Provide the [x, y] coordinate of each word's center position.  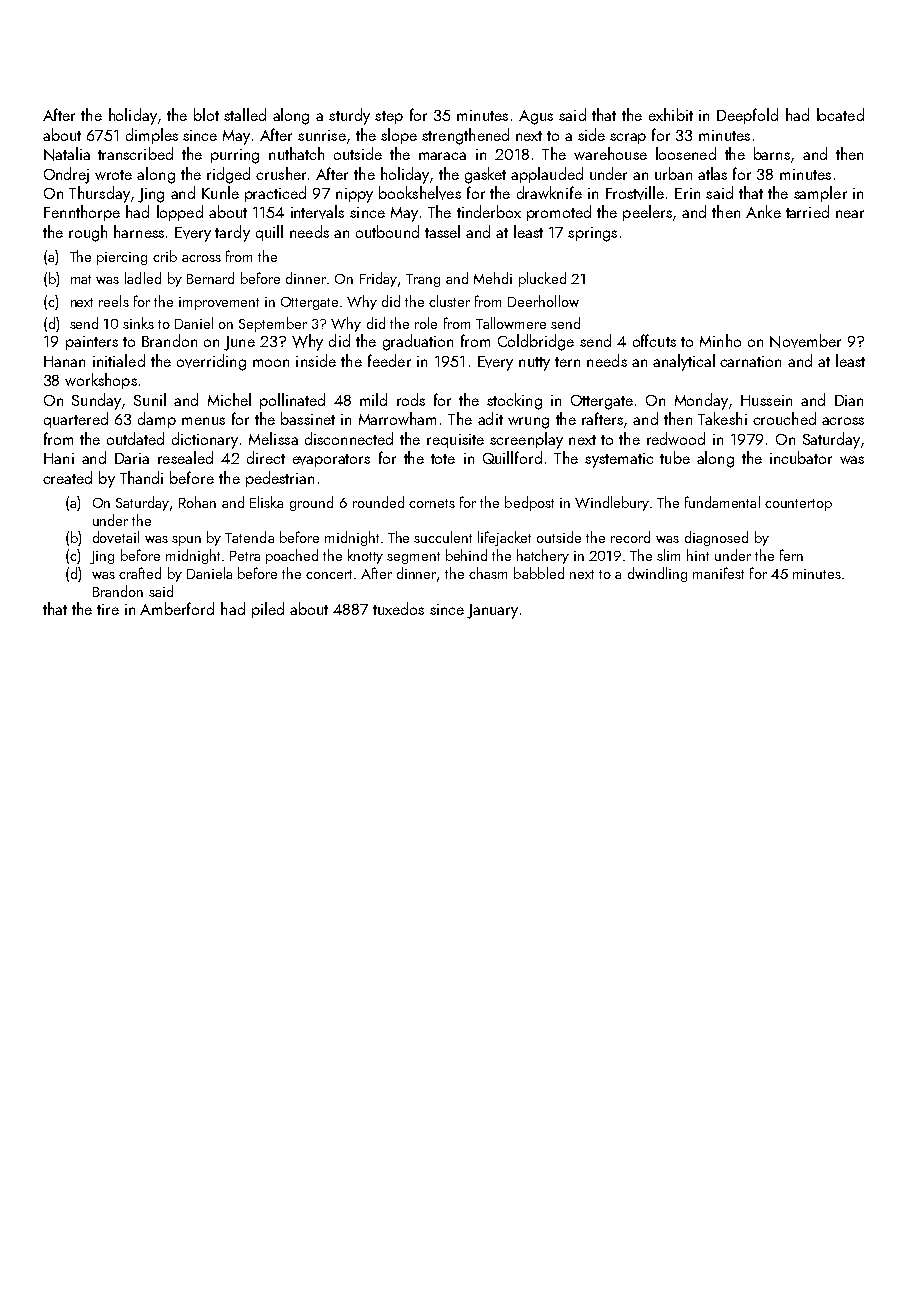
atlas [712, 173]
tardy [232, 233]
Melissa [273, 438]
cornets [432, 503]
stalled [245, 114]
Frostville [635, 193]
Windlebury [612, 503]
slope [399, 136]
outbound [387, 231]
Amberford [177, 608]
